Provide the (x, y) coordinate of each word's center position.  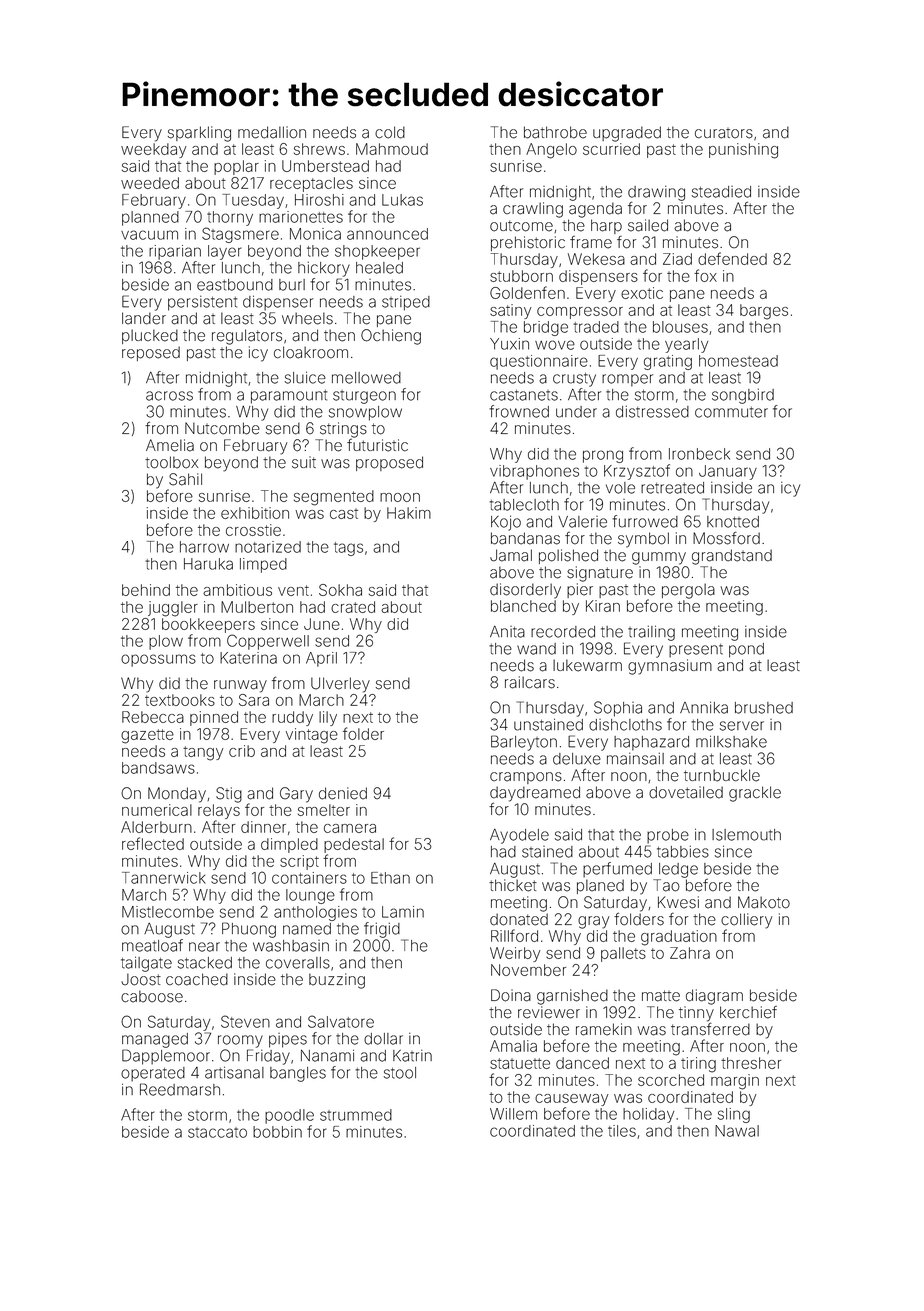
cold (390, 132)
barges (764, 312)
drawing (656, 193)
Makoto (764, 902)
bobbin (277, 1132)
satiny (511, 311)
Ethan (390, 878)
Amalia (513, 1046)
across (169, 396)
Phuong (249, 930)
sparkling (199, 134)
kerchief (748, 1012)
